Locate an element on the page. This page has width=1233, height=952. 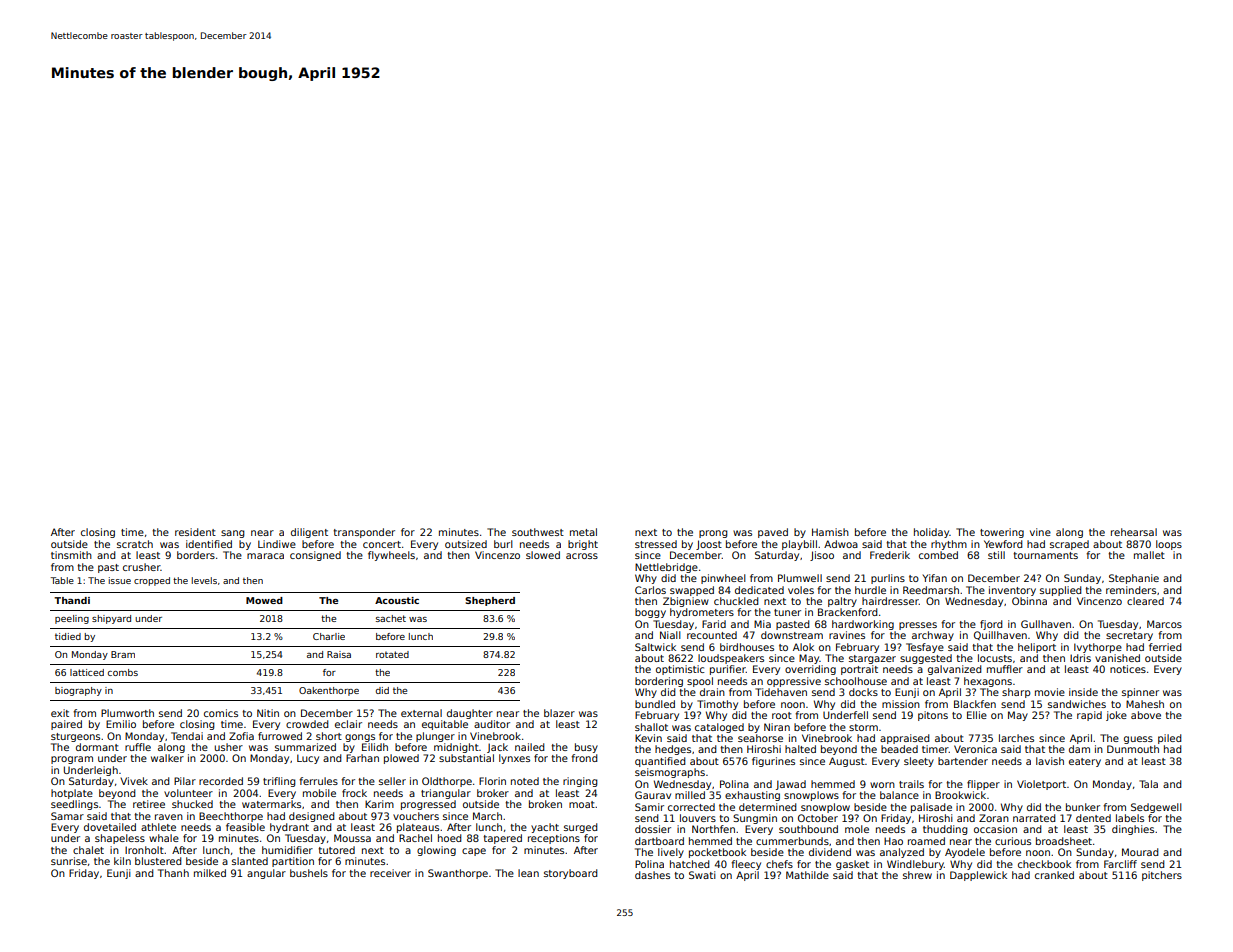
Dunmouth is located at coordinates (1133, 749).
